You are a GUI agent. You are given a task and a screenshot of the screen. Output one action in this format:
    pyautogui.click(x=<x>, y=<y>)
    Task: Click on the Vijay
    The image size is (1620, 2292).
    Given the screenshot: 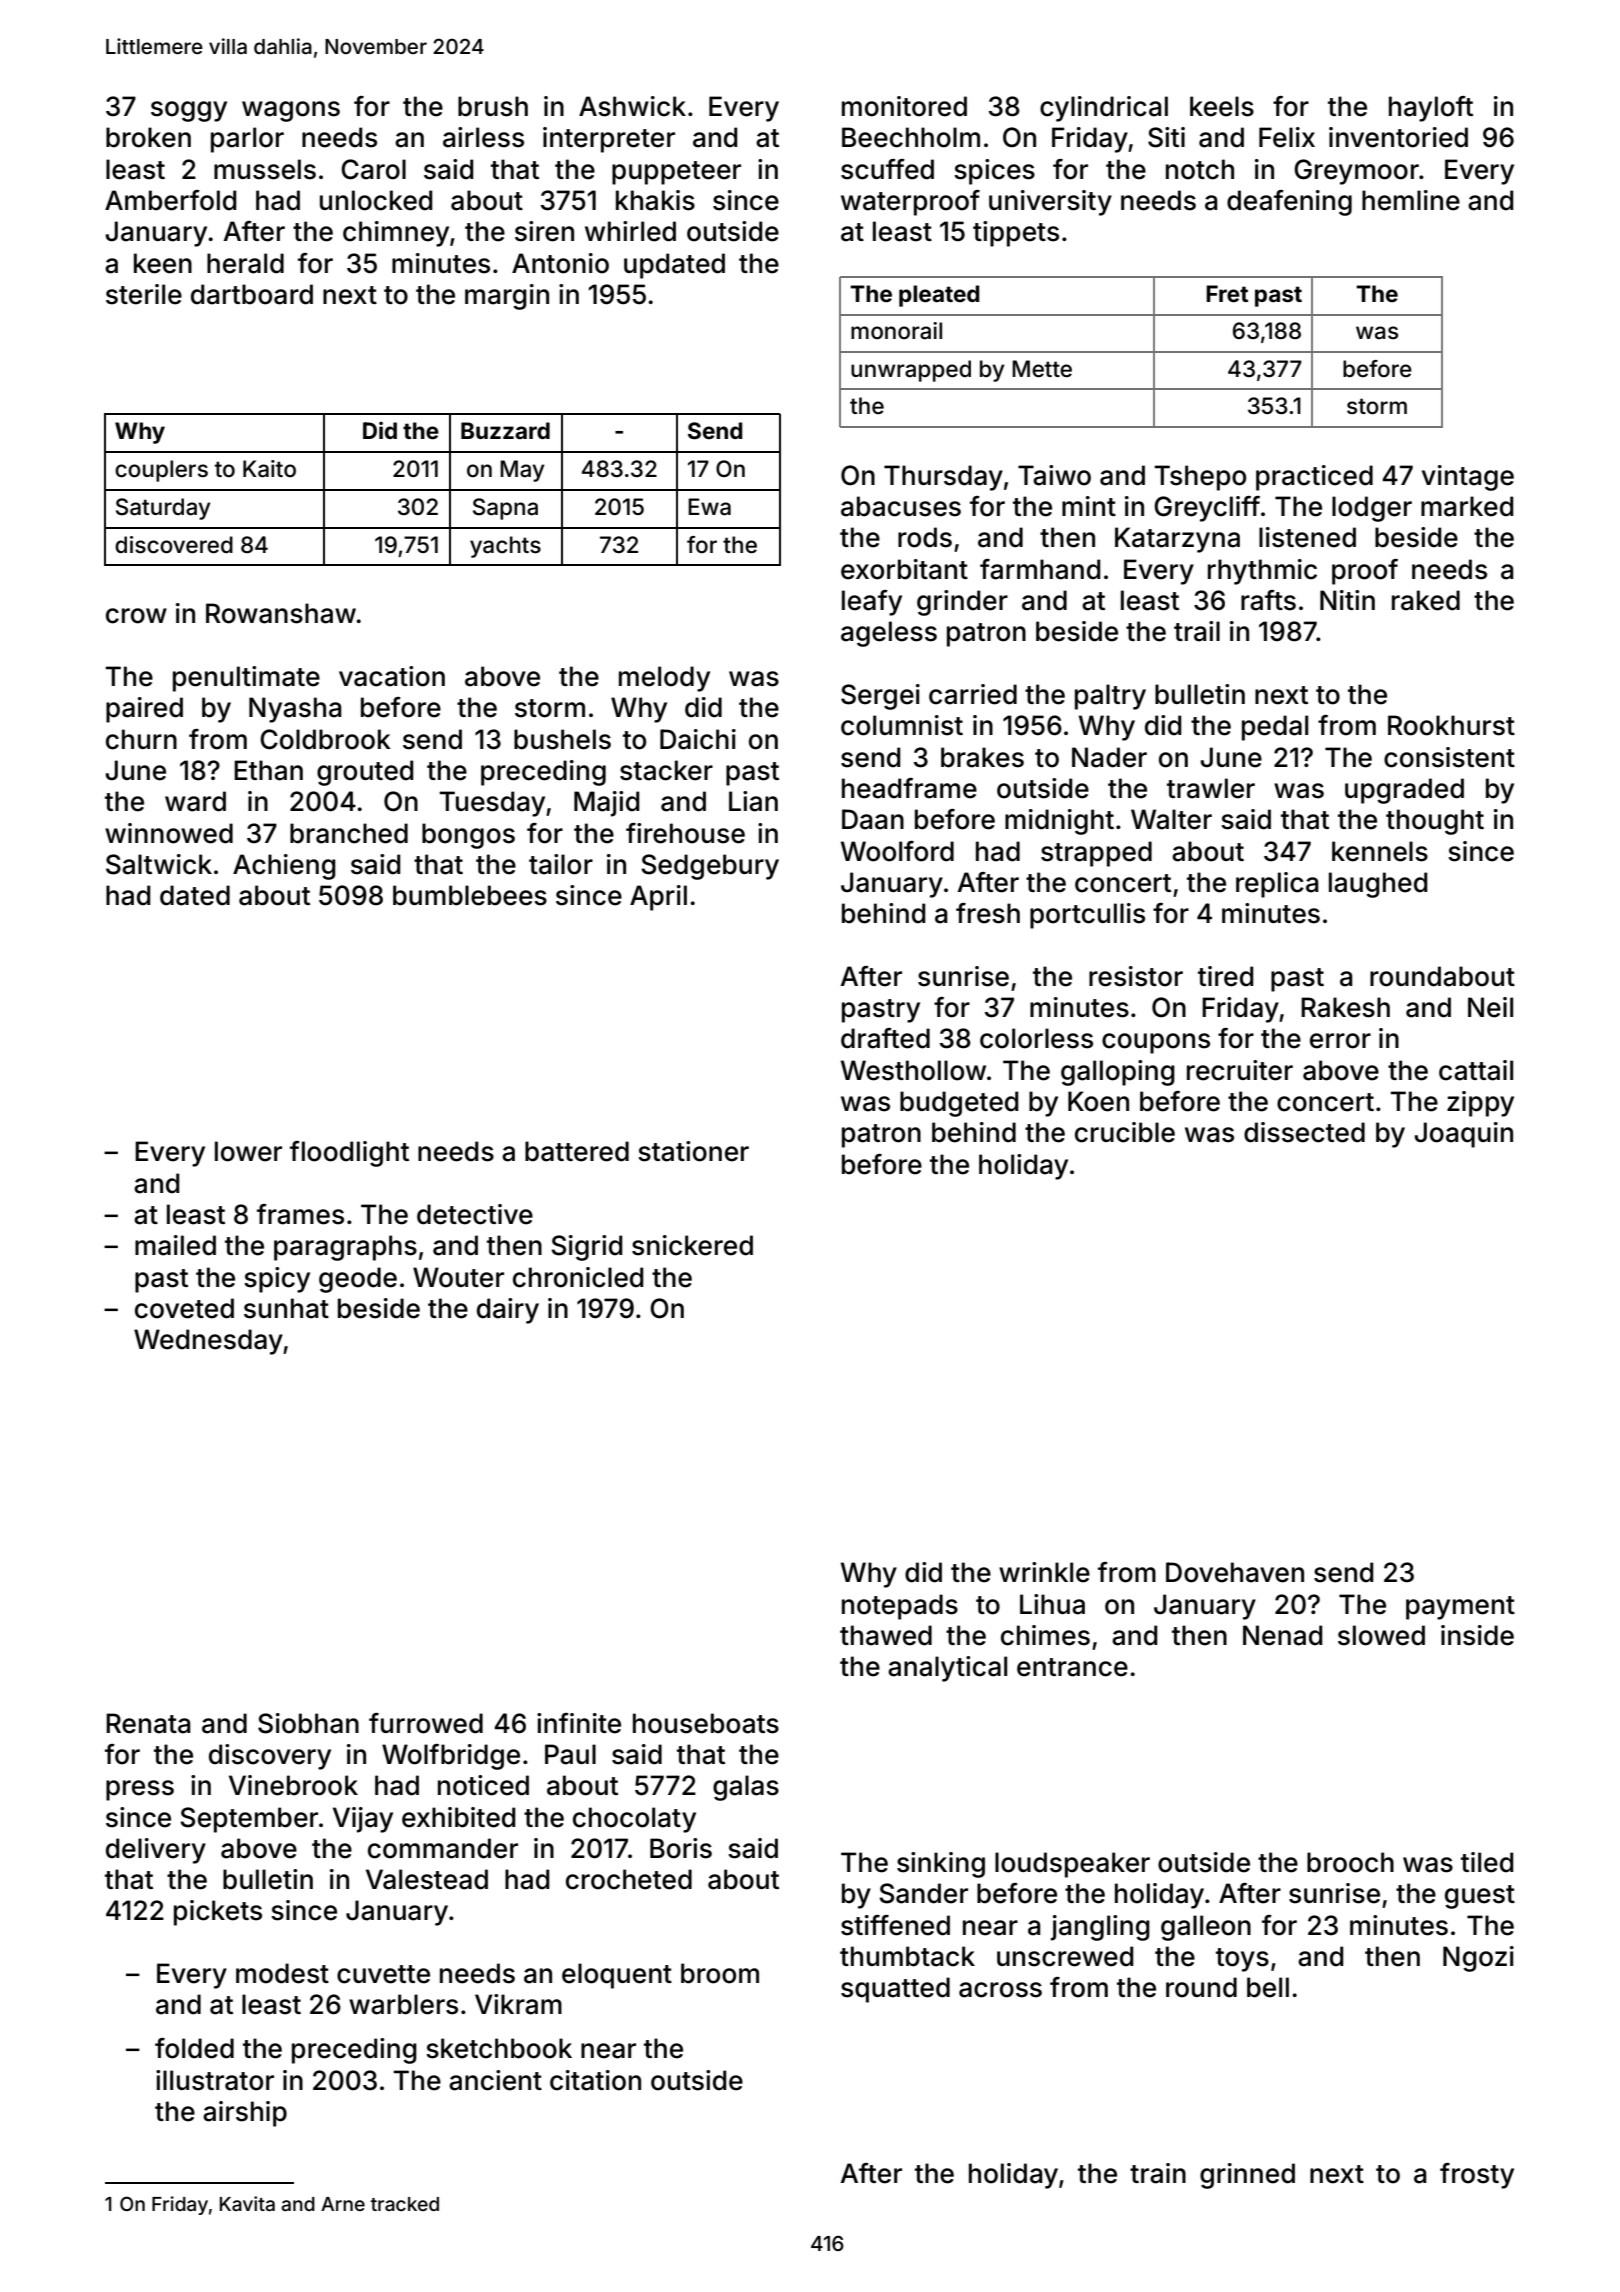 What is the action you would take?
    pyautogui.click(x=363, y=1820)
